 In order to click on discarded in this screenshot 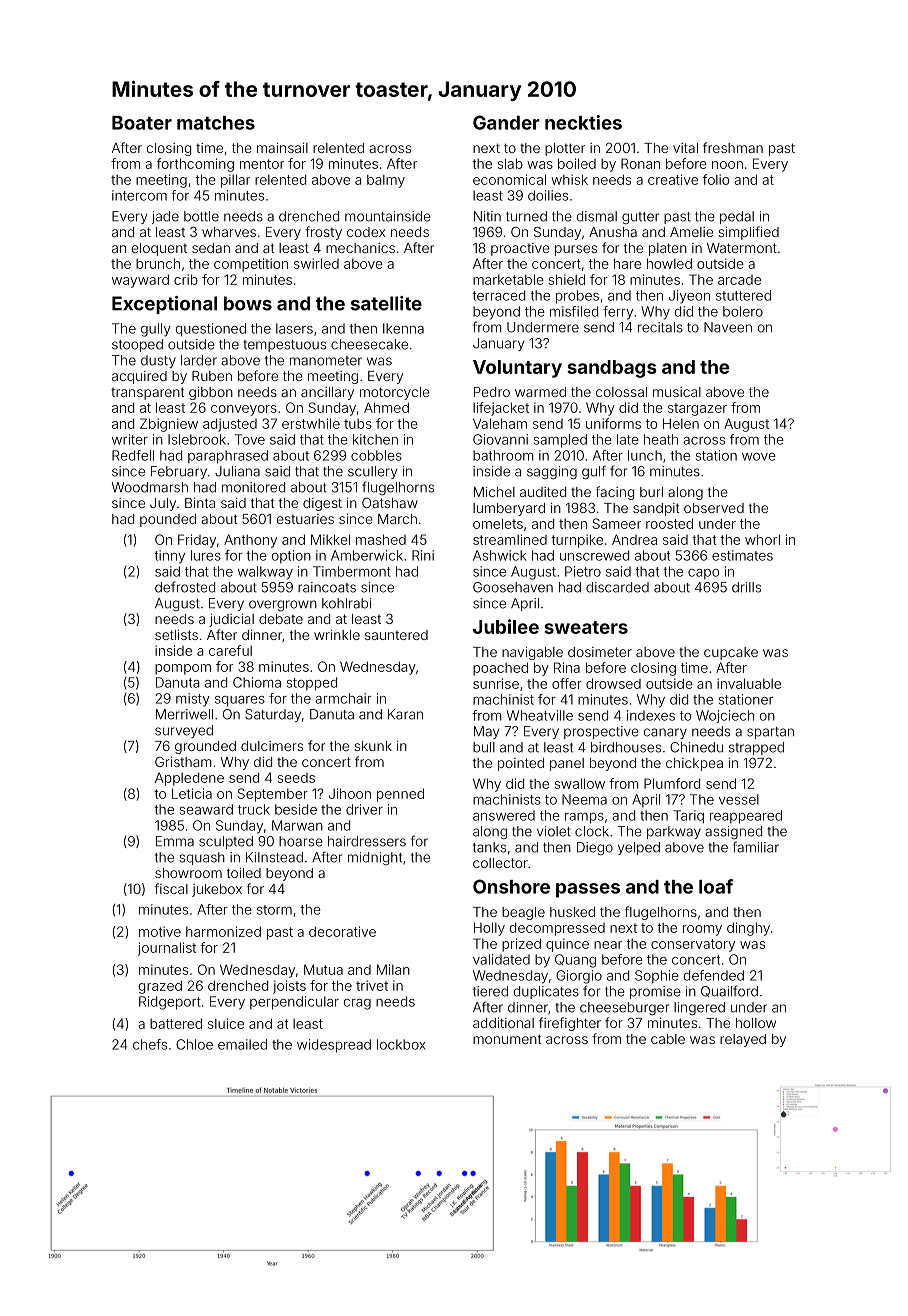, I will do `click(617, 587)`.
